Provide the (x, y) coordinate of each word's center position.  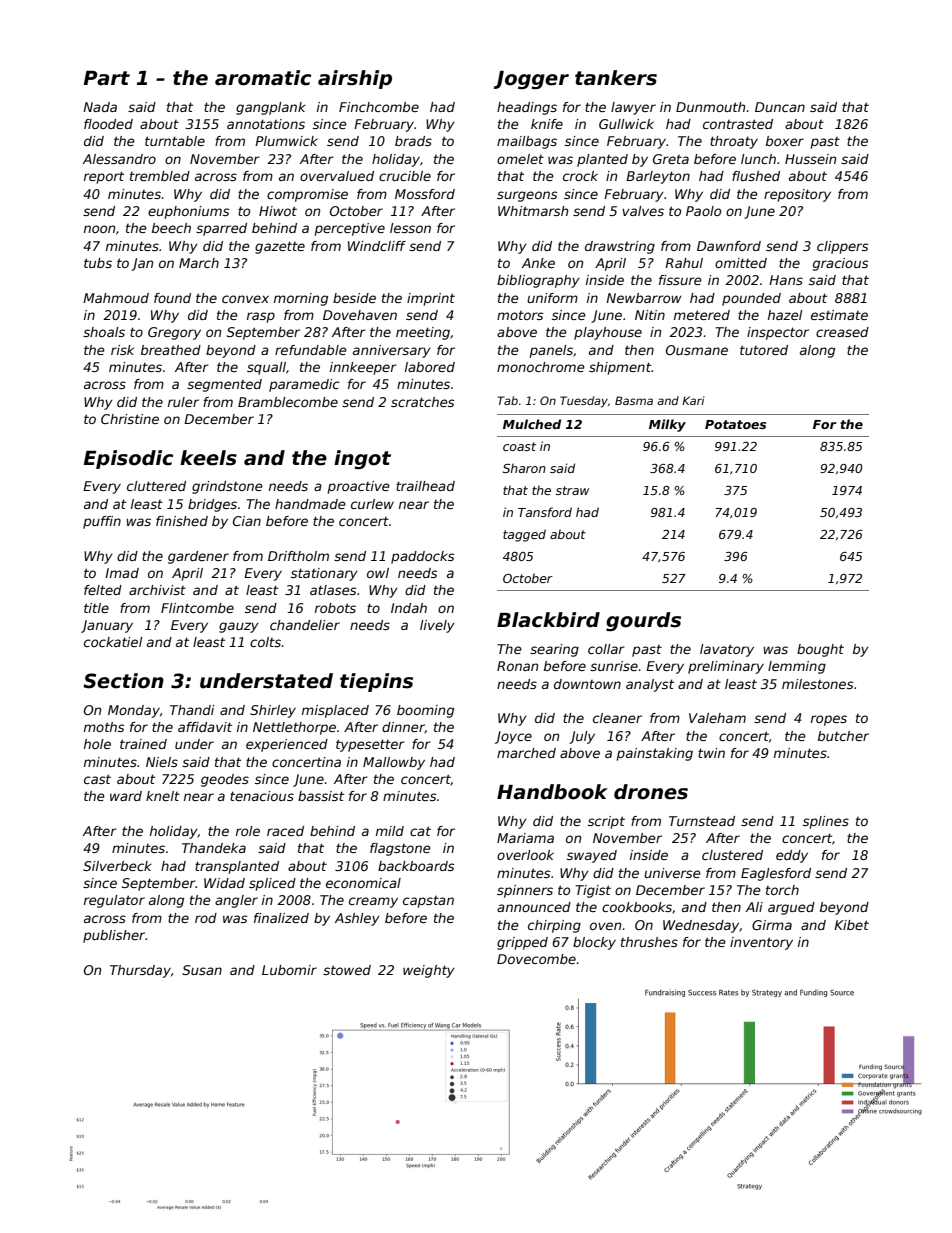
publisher (114, 936)
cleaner (617, 718)
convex (245, 299)
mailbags (527, 142)
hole (97, 744)
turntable (175, 141)
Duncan (780, 107)
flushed (756, 176)
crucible (405, 176)
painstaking (655, 754)
